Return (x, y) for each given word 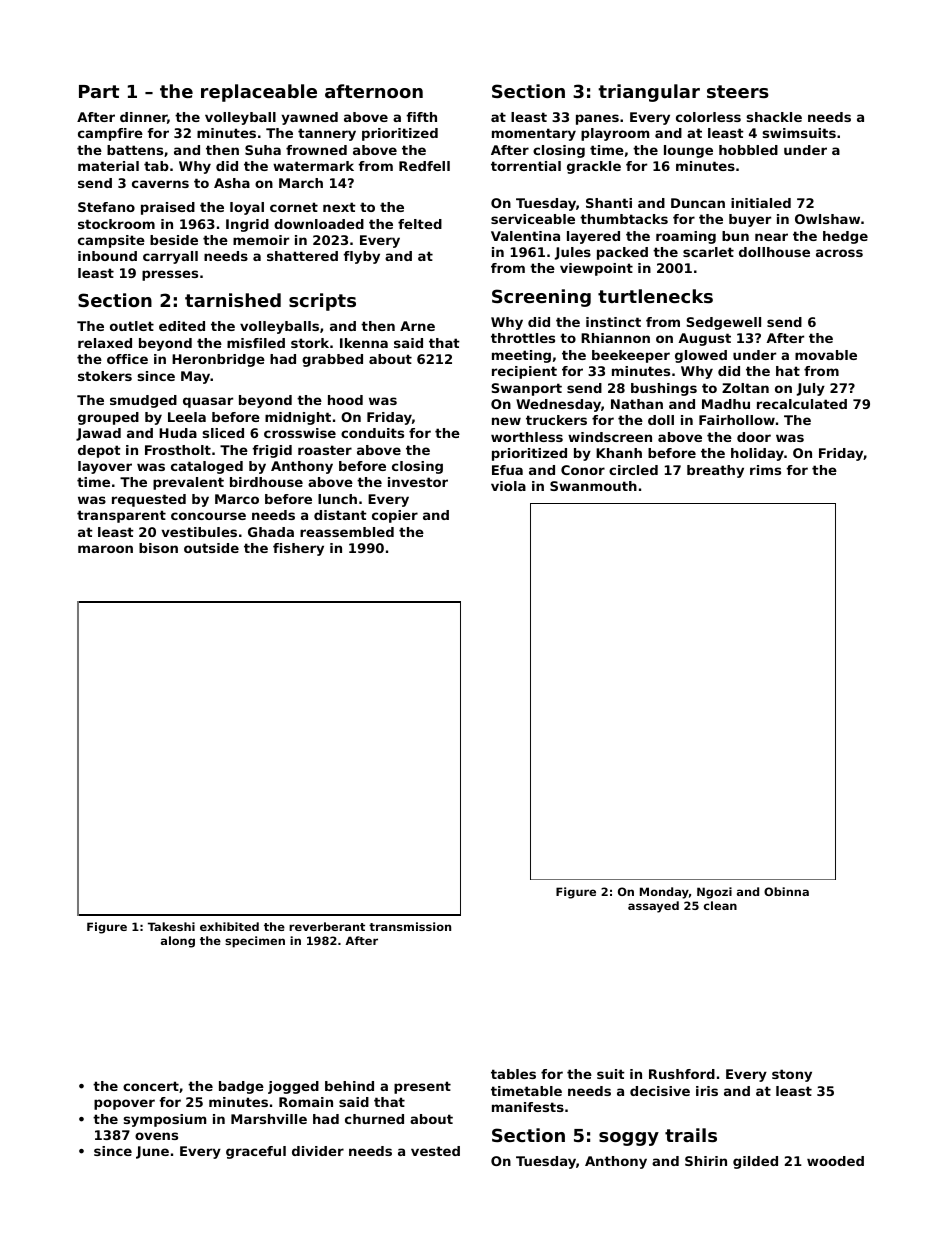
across (839, 253)
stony (792, 1075)
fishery (298, 549)
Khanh (619, 453)
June (152, 1152)
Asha (232, 183)
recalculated (802, 404)
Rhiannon (615, 338)
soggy (629, 1139)
